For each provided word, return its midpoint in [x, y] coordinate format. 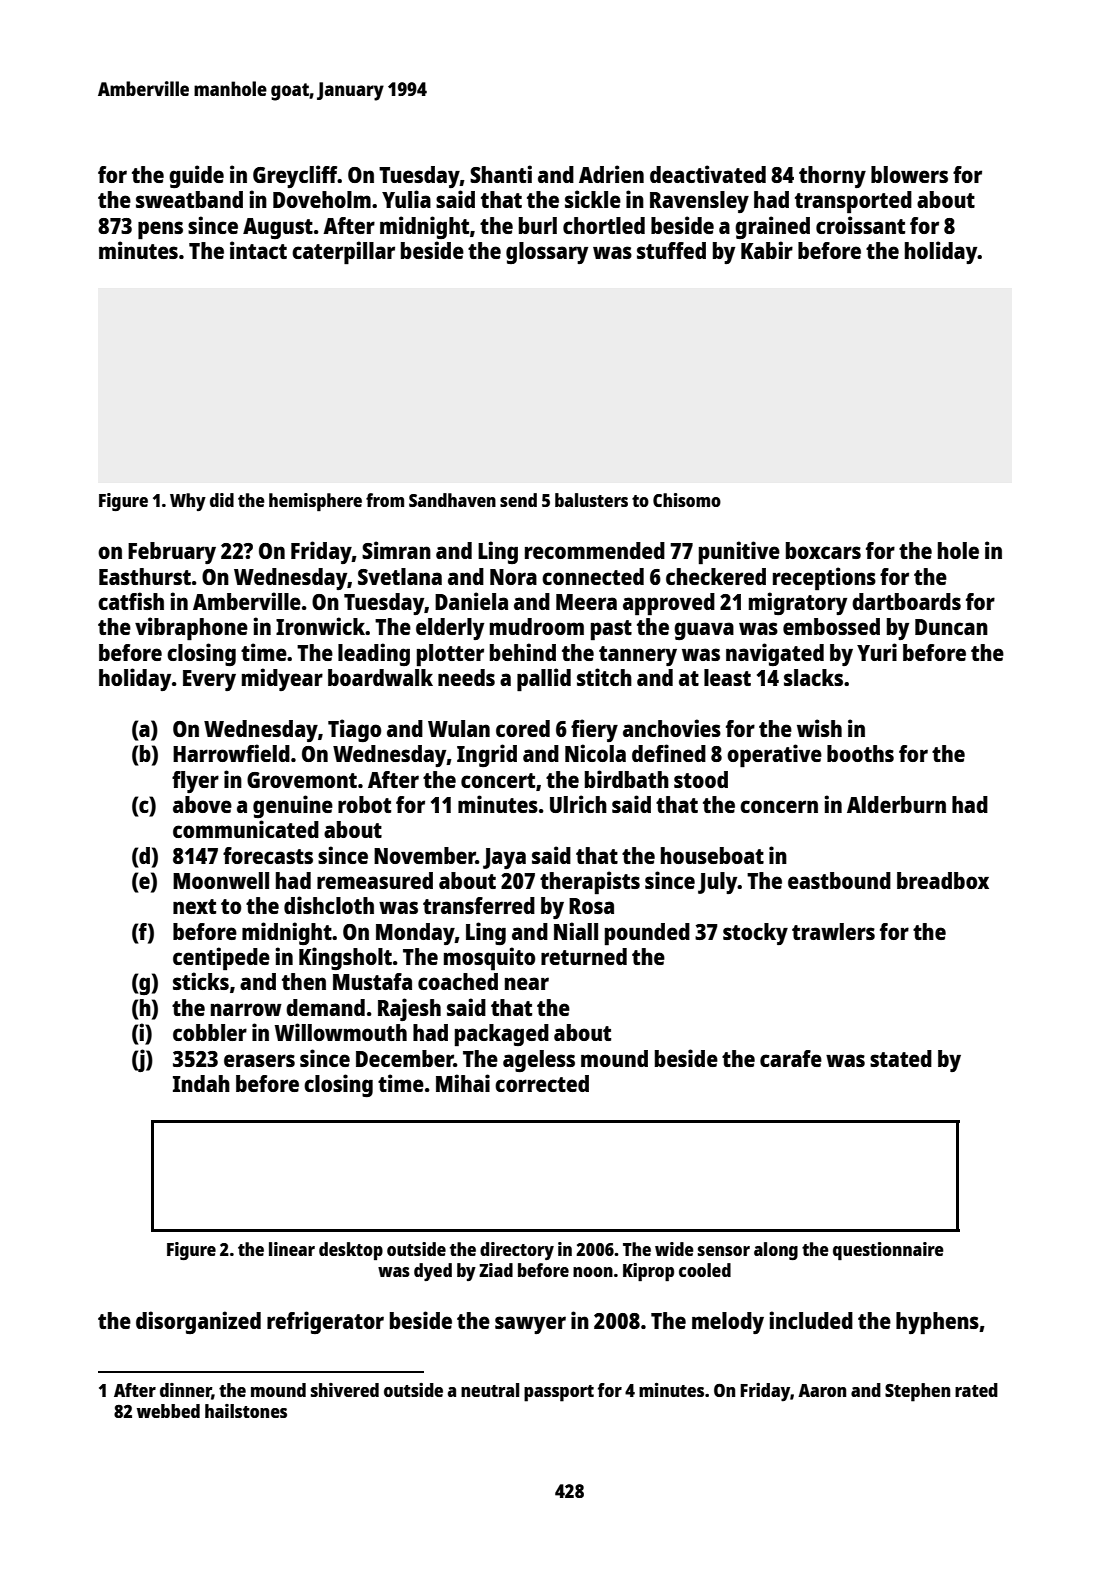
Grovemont [302, 780]
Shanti [501, 174]
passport [559, 1393]
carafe [791, 1058]
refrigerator [325, 1322]
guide [196, 176]
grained [772, 227]
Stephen [917, 1392]
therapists [590, 883]
